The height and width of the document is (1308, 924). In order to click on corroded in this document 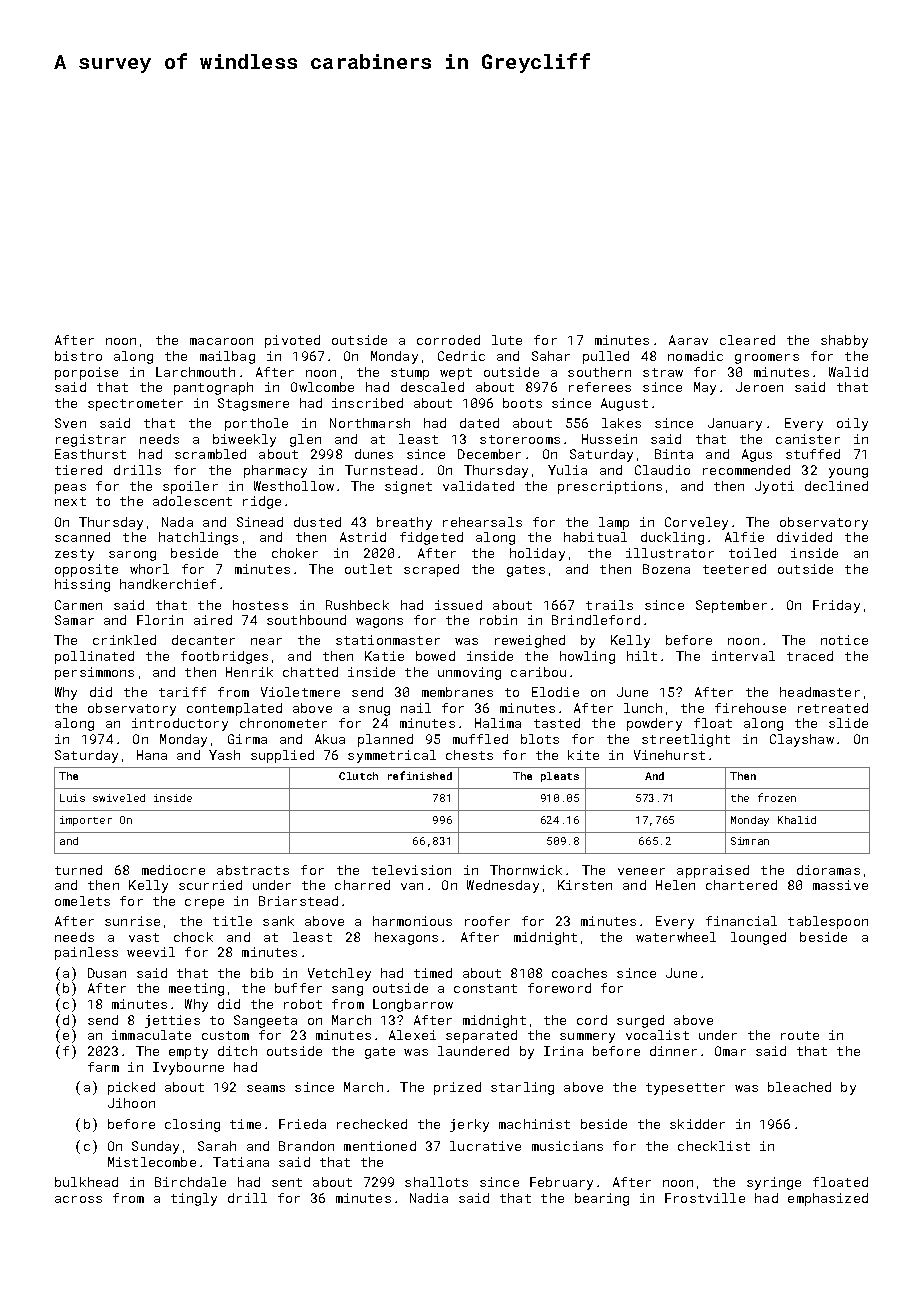, I will do `click(448, 340)`.
